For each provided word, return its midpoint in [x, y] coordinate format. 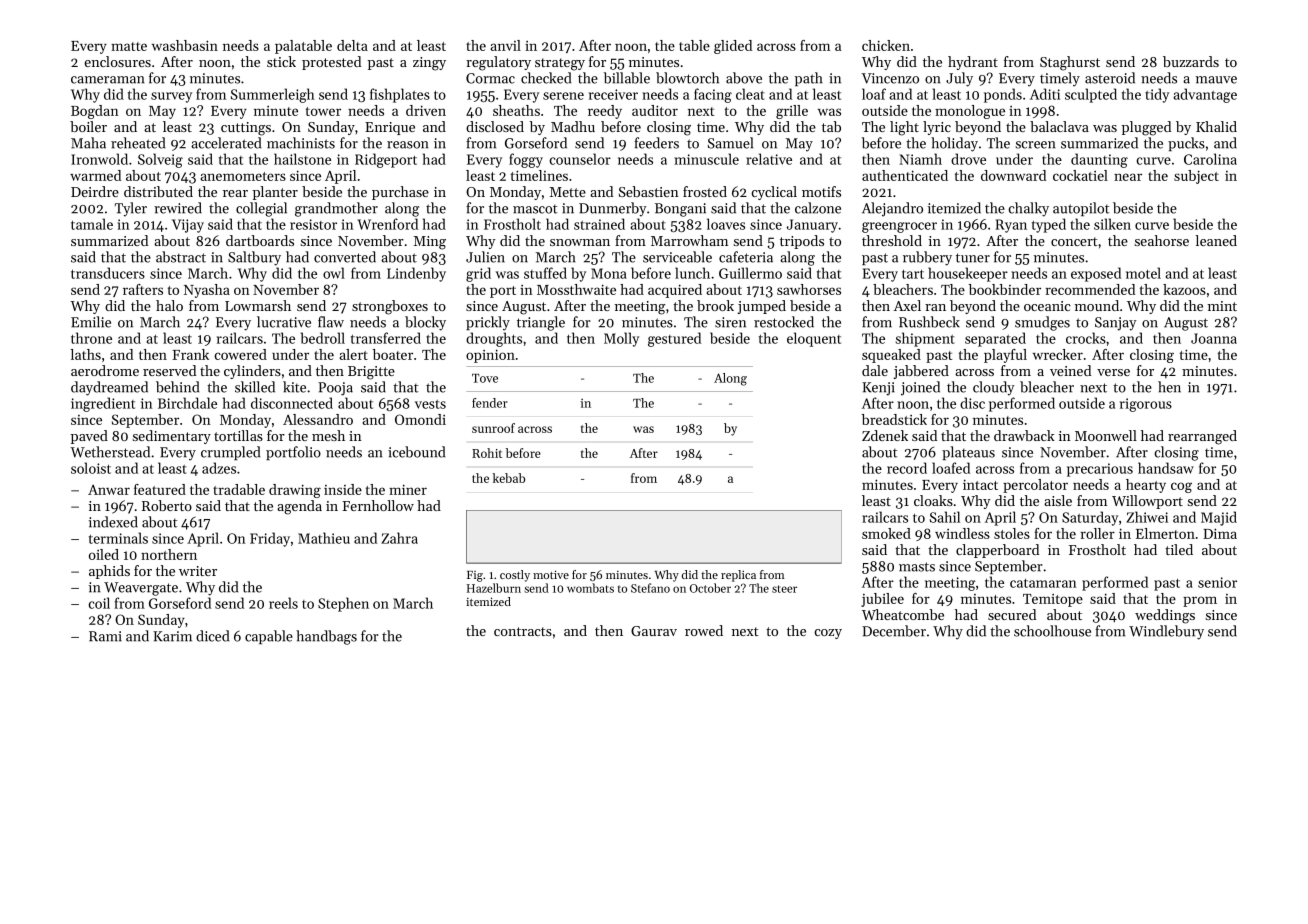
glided [733, 47]
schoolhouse [1052, 631]
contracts [523, 631]
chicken [886, 45]
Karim [172, 636]
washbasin [185, 45]
